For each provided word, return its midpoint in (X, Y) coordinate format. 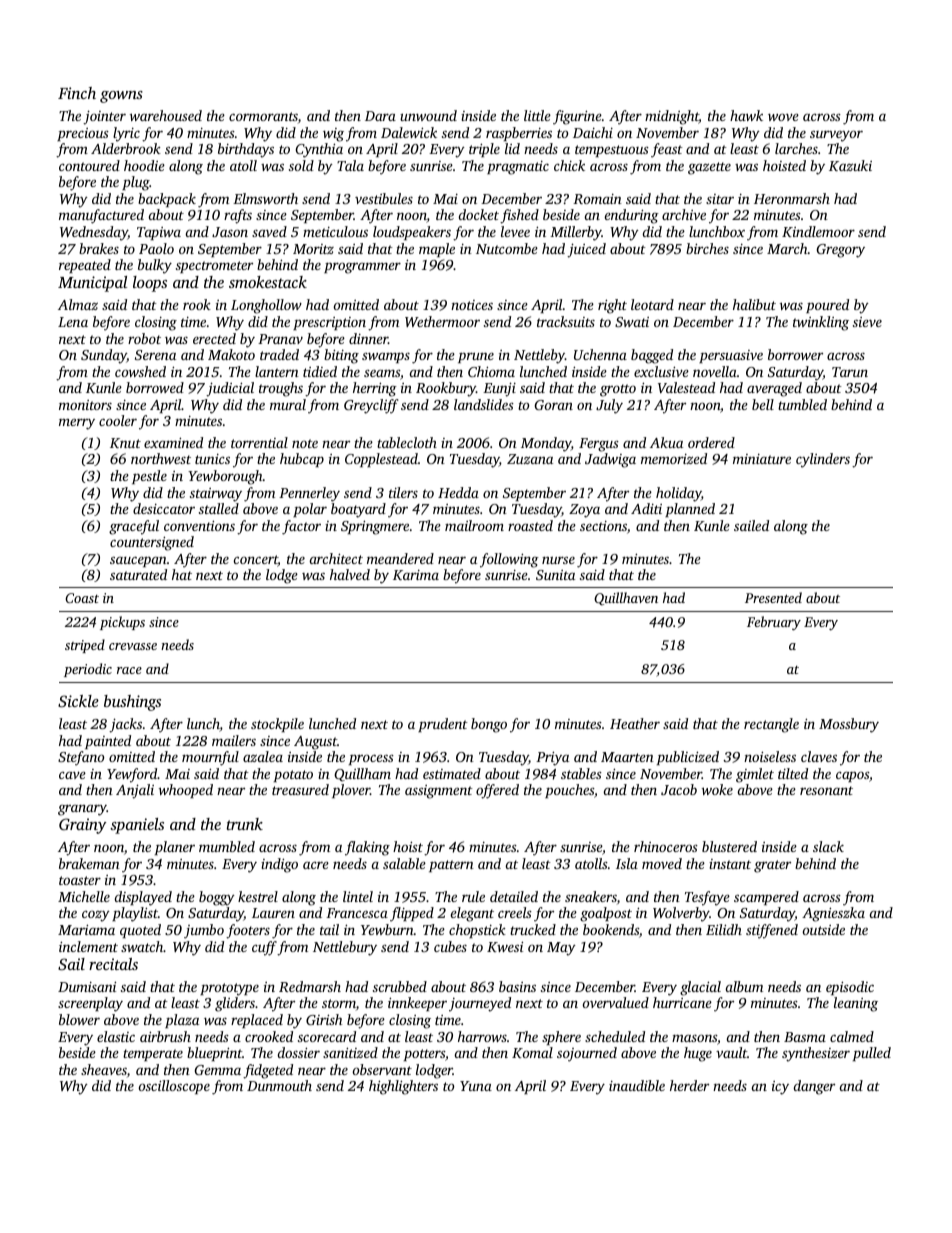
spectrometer (214, 267)
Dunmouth (279, 1085)
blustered (729, 846)
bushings (132, 703)
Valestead (686, 387)
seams (382, 373)
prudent (443, 725)
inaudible (637, 1085)
